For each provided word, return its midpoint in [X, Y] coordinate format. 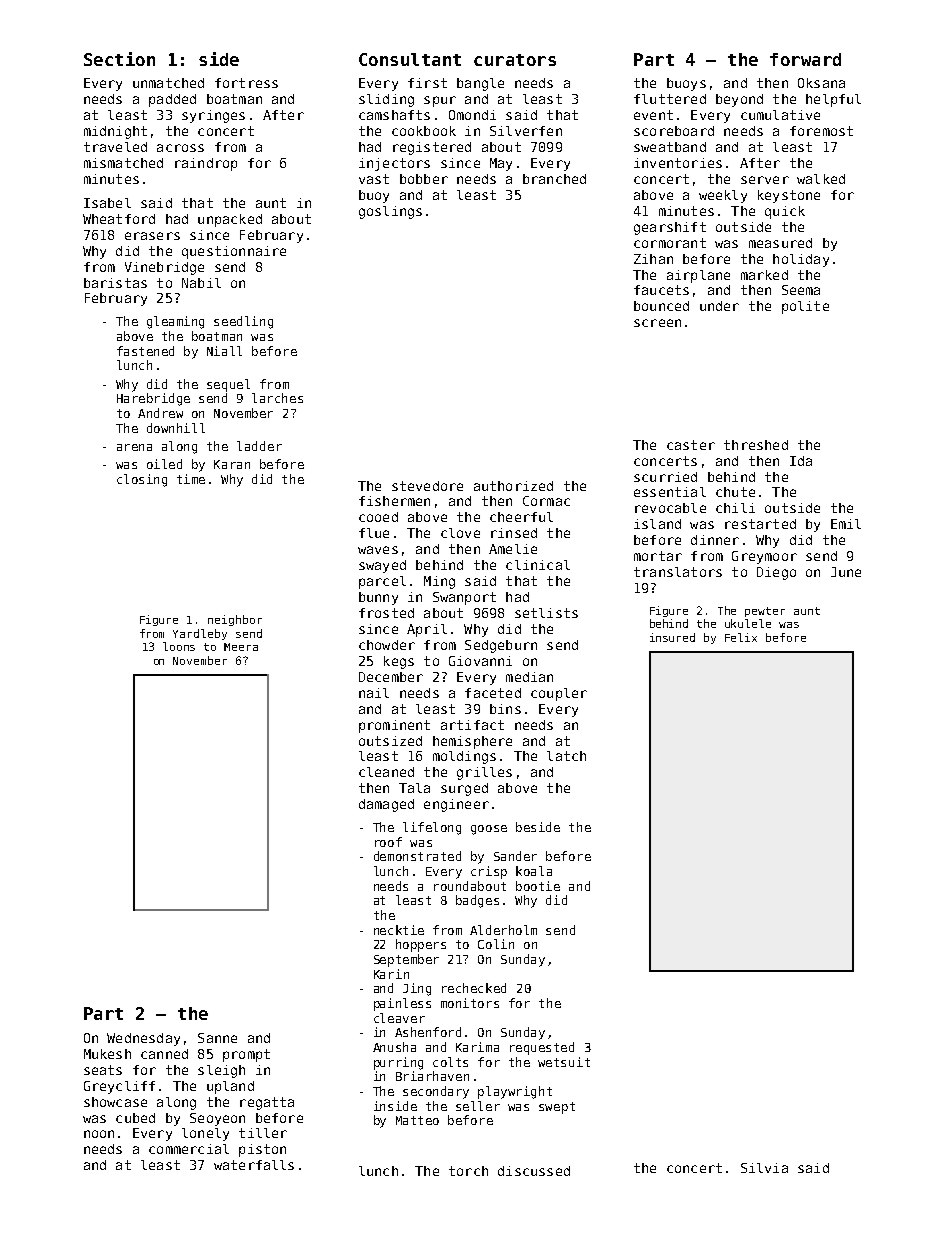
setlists [546, 613]
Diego [776, 573]
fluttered [670, 99]
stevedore [427, 486]
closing [142, 480]
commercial [189, 1149]
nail [374, 693]
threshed [756, 445]
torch [468, 1171]
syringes [213, 116]
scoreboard [674, 131]
